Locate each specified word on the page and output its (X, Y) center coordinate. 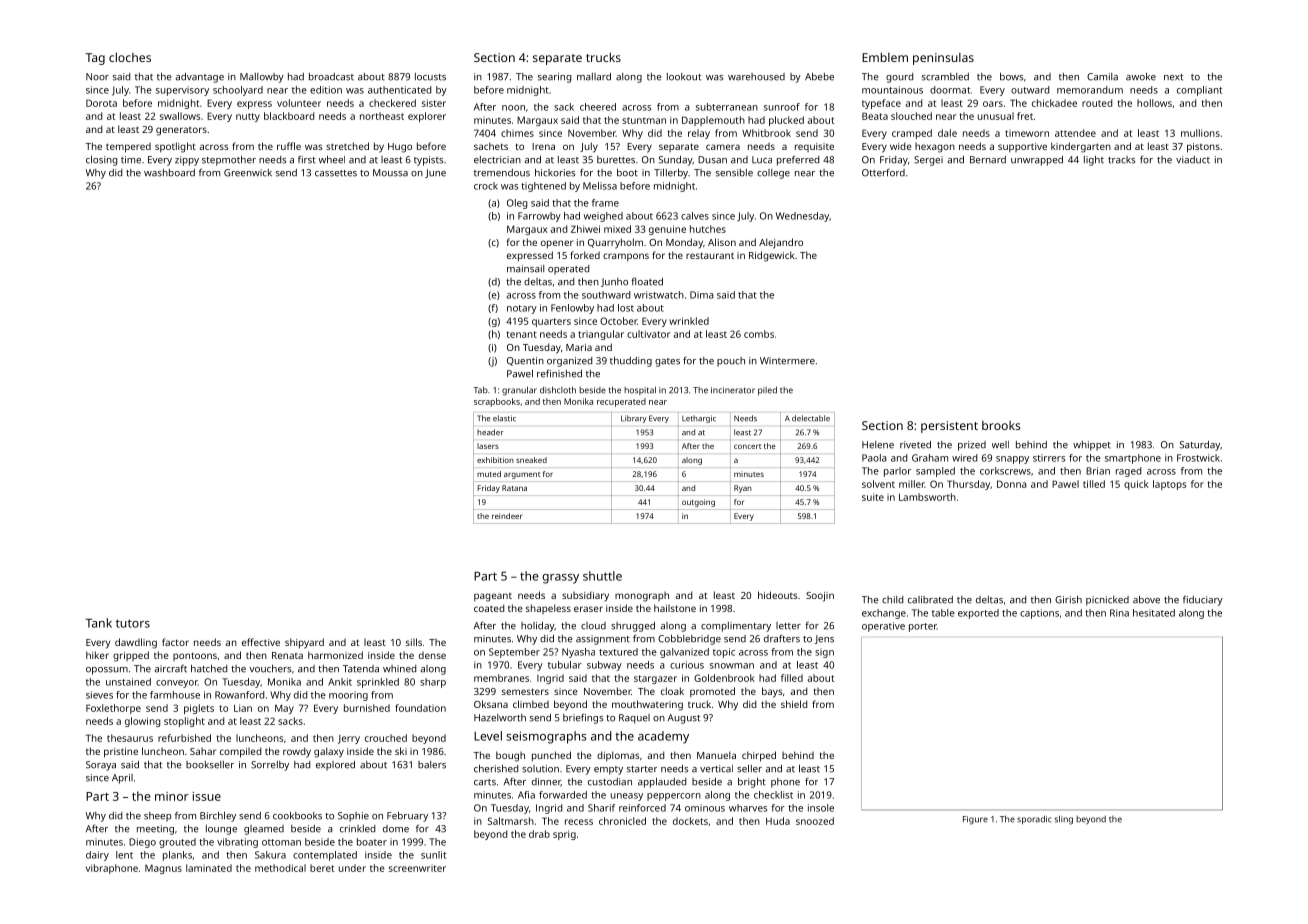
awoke (1141, 77)
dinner (546, 782)
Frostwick (1198, 458)
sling (1064, 820)
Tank (98, 623)
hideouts (777, 595)
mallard (594, 77)
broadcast (331, 77)
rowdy (297, 752)
